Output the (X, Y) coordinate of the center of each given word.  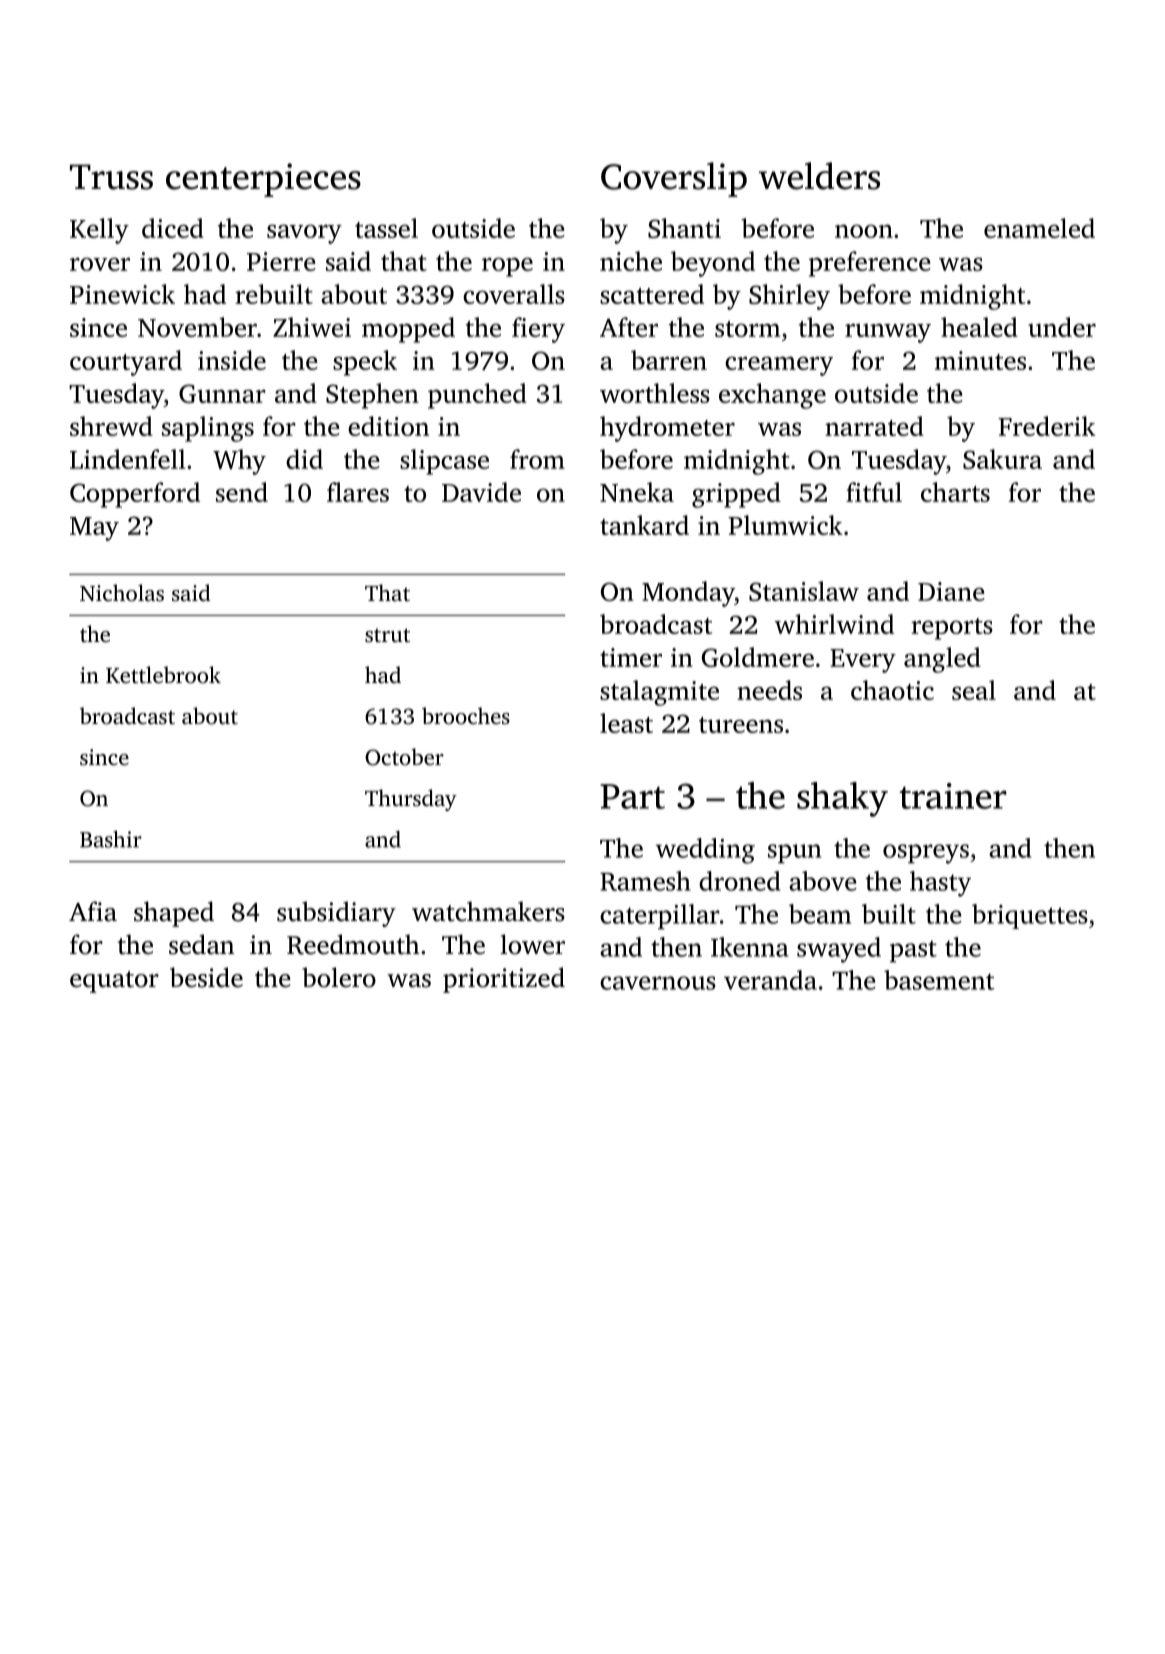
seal (974, 690)
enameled (1039, 228)
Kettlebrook (163, 675)
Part (632, 796)
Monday (688, 594)
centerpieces (263, 180)
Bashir (111, 839)
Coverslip (674, 179)
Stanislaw (804, 591)
